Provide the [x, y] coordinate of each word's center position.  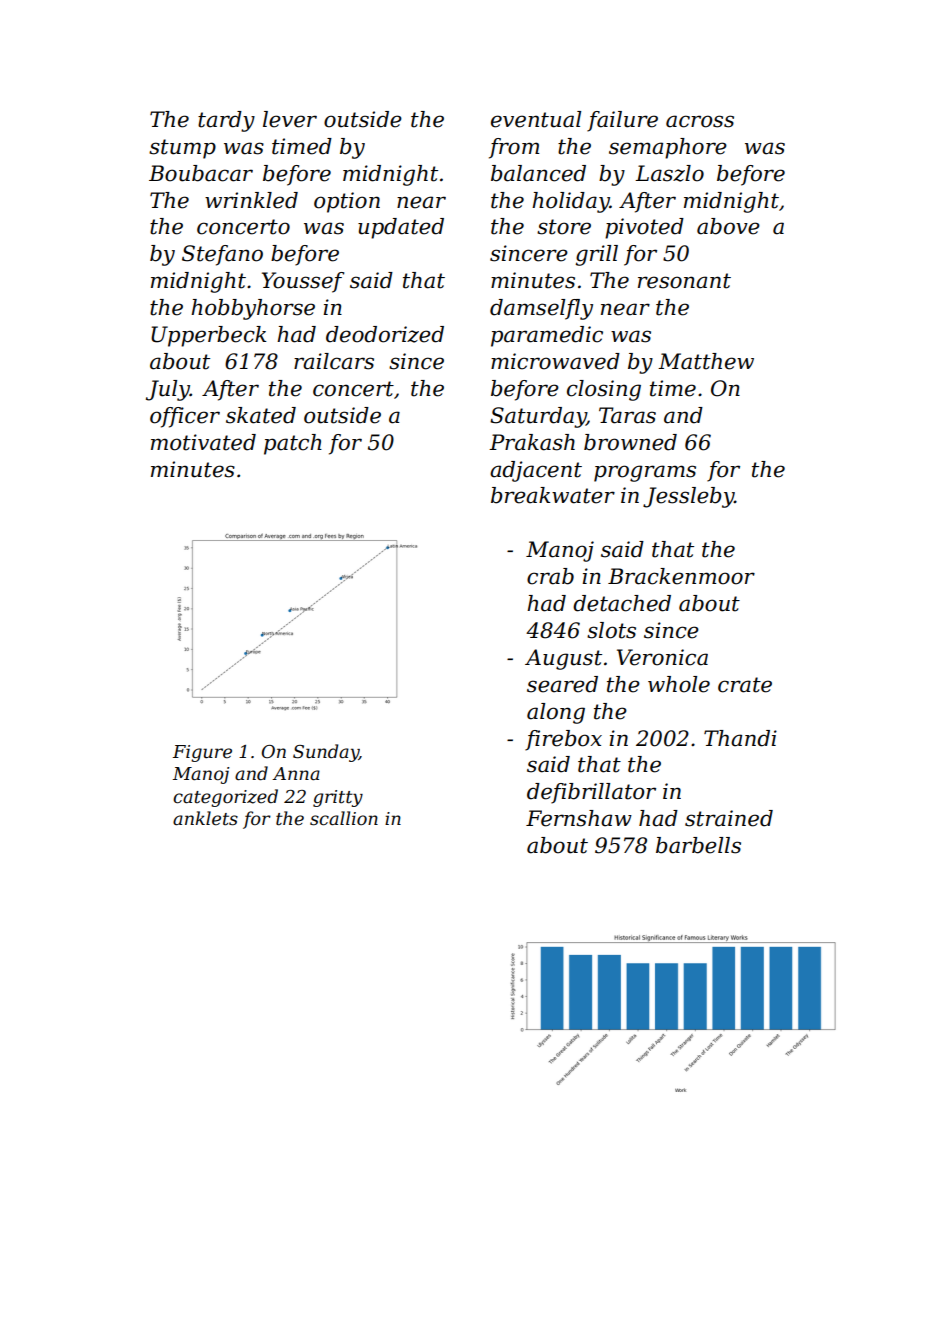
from [514, 148]
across [700, 121]
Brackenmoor [681, 576]
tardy [226, 121]
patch [293, 444]
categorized [225, 798]
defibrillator [591, 793]
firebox [563, 740]
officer [185, 417]
